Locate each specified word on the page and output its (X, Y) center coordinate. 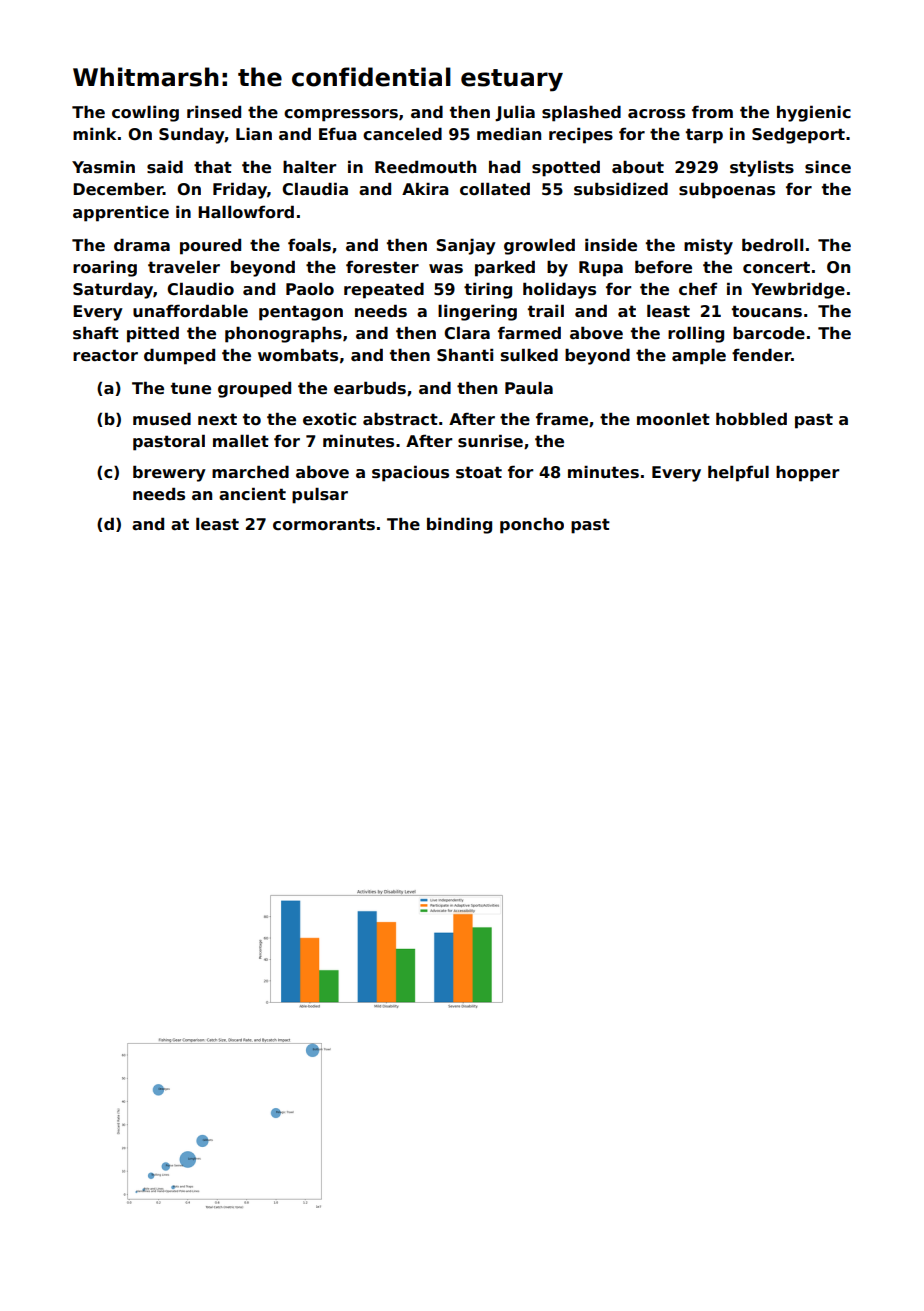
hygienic (814, 113)
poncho (532, 526)
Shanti (465, 355)
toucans (767, 311)
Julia (515, 113)
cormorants (324, 524)
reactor (105, 355)
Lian (254, 134)
